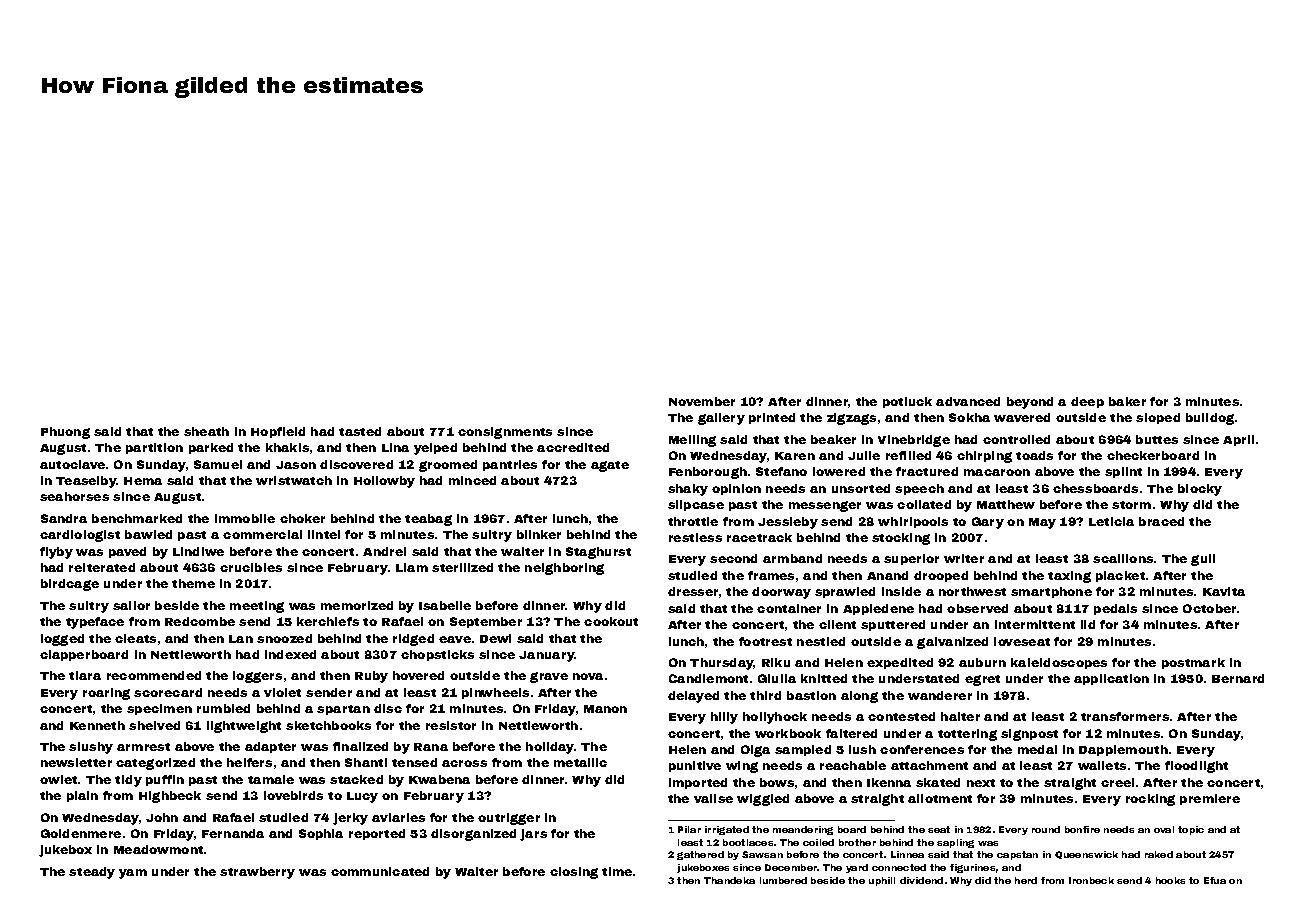  Describe the element at coordinates (428, 520) in the document. I see `teabag` at that location.
